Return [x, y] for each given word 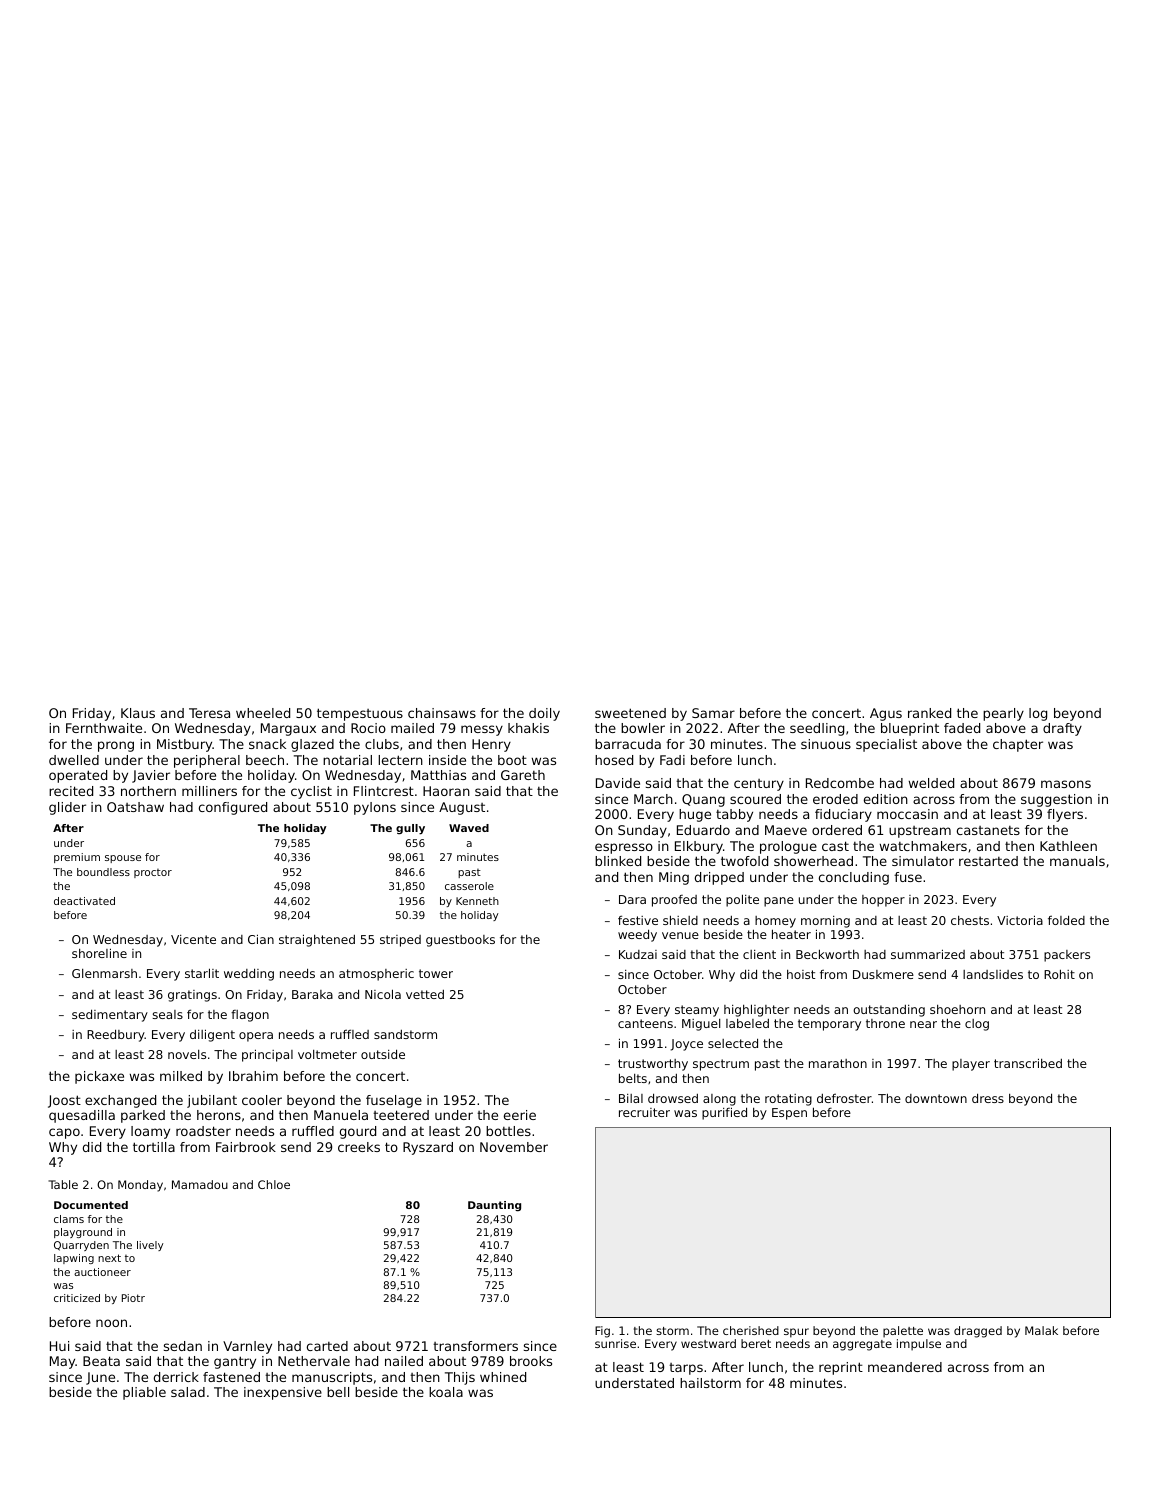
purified [724, 1113]
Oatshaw [135, 807]
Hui [59, 1346]
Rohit [1059, 974]
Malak [1041, 1330]
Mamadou [200, 1184]
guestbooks [460, 941]
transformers [475, 1346]
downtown [936, 1098]
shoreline [99, 953]
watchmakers [923, 846]
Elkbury [699, 847]
